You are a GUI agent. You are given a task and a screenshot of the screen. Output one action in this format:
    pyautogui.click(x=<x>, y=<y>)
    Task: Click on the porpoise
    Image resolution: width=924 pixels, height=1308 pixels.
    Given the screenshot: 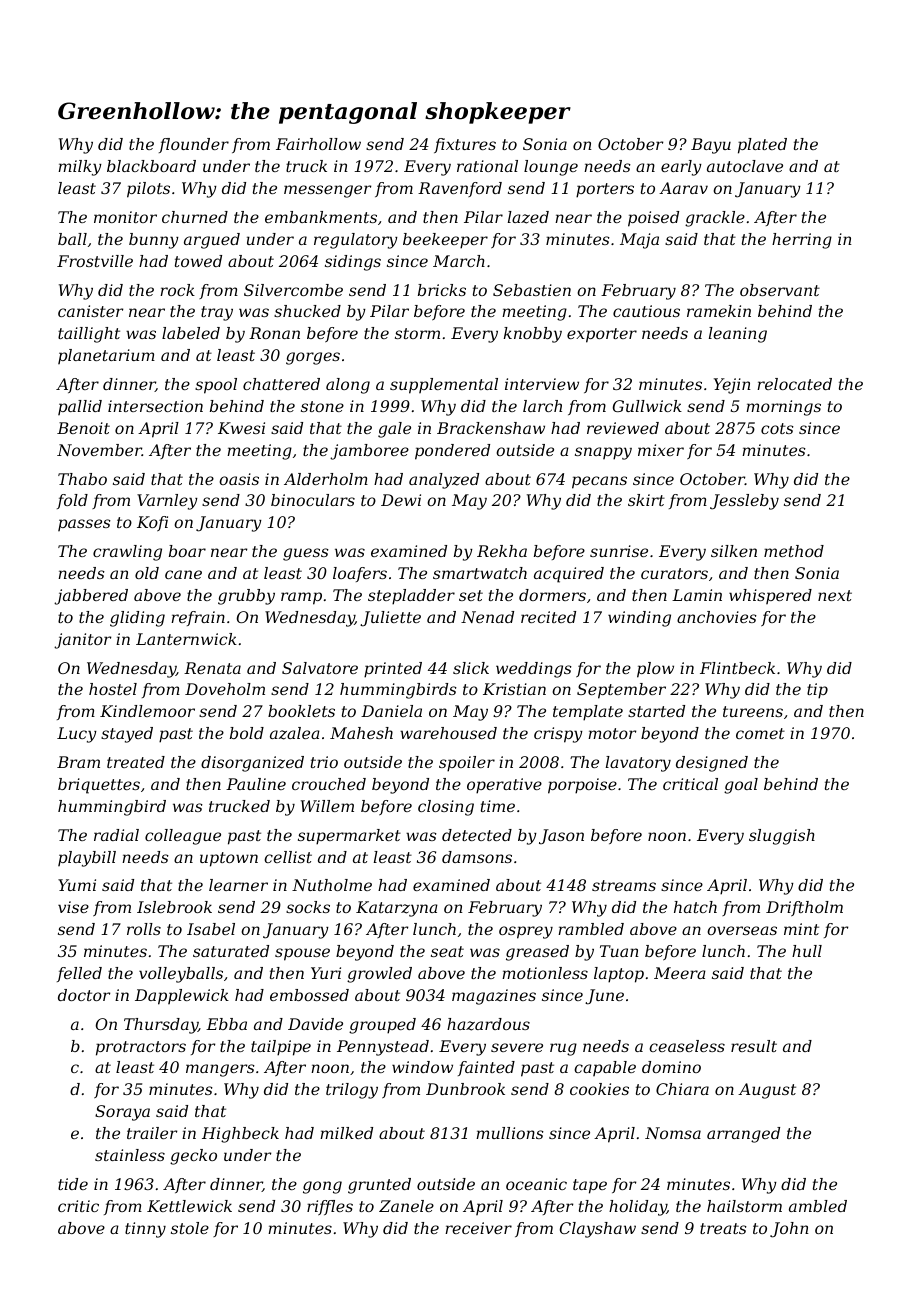 What is the action you would take?
    pyautogui.click(x=582, y=786)
